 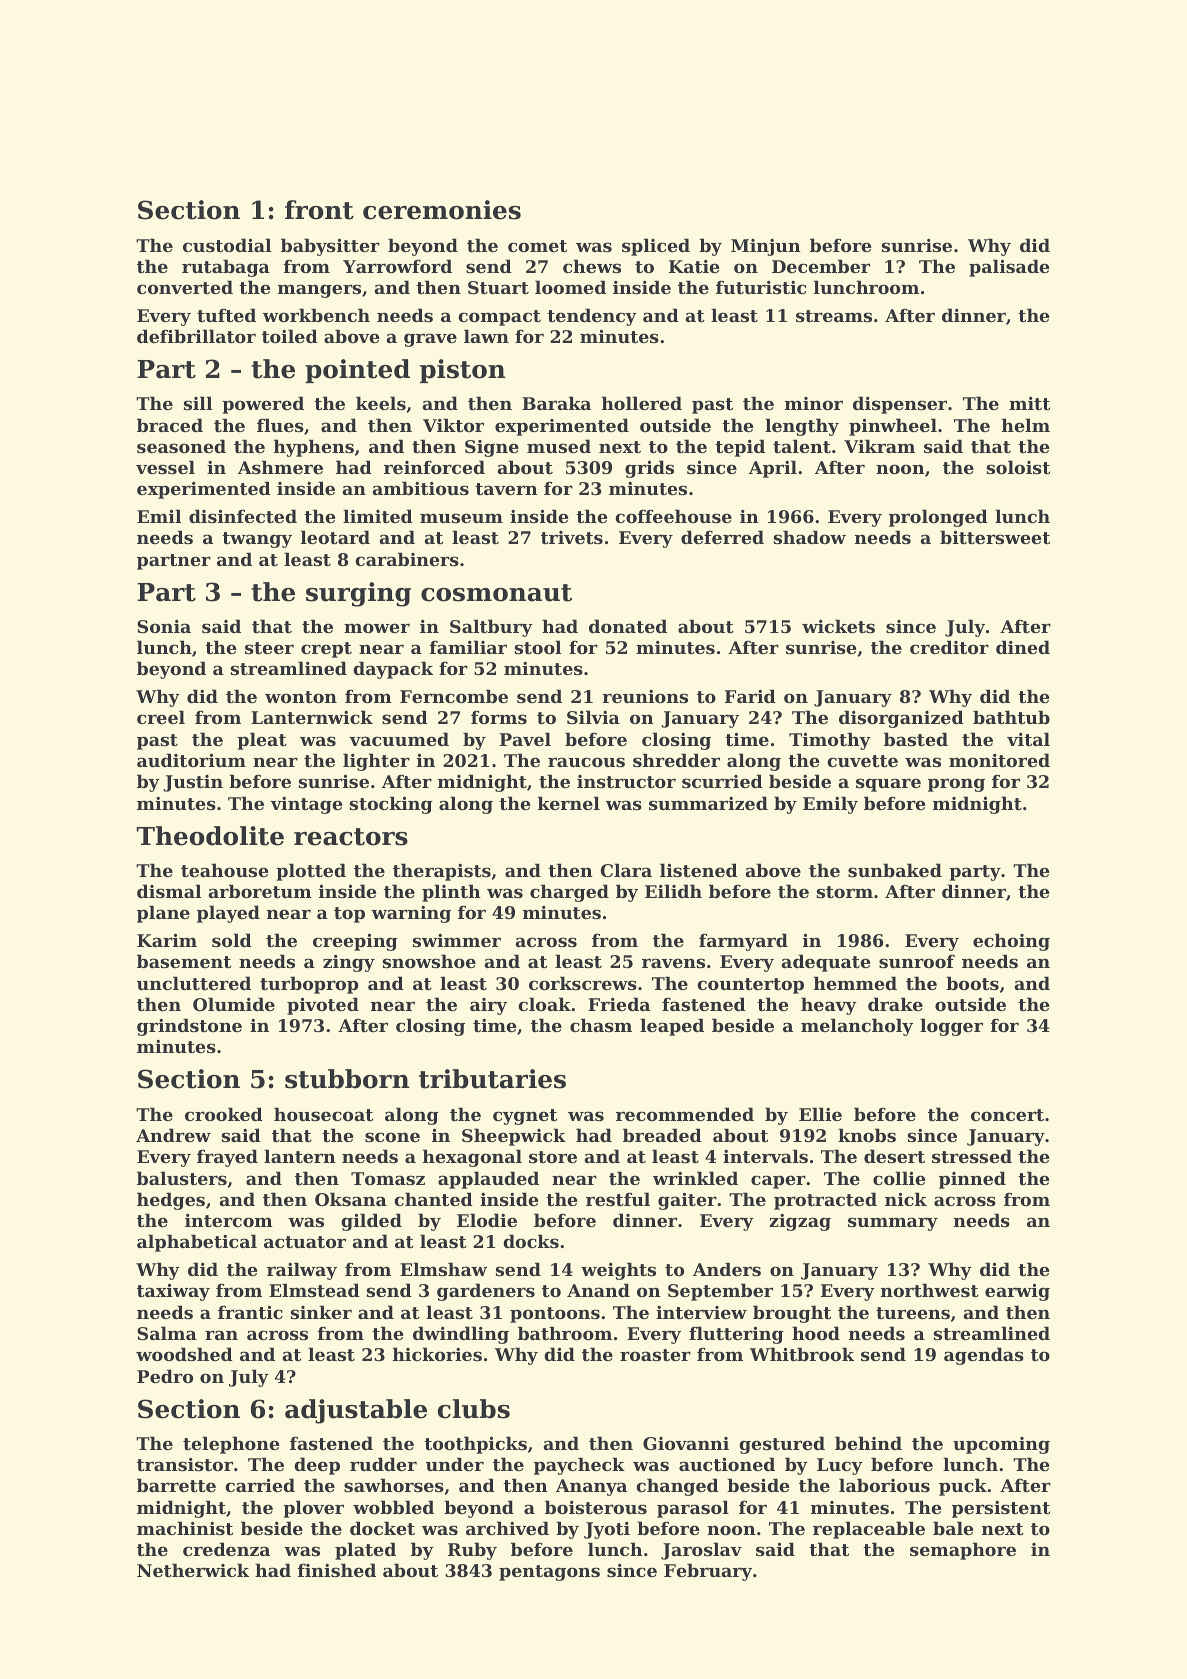 What do you see at coordinates (189, 1027) in the screenshot?
I see `grindstone` at bounding box center [189, 1027].
